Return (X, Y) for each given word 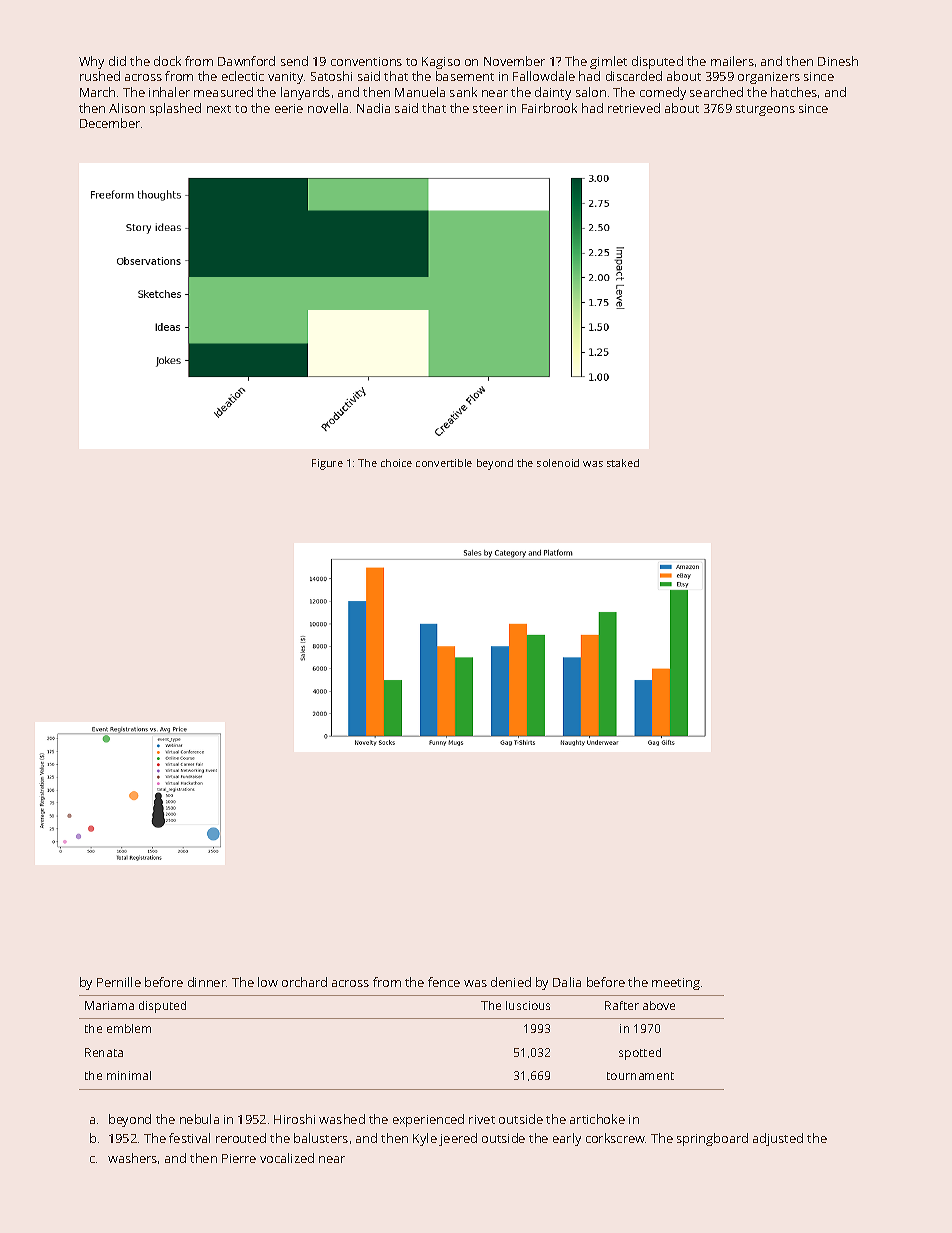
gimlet (608, 62)
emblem (129, 1028)
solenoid (558, 463)
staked (623, 463)
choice (396, 463)
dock (167, 61)
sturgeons (765, 110)
